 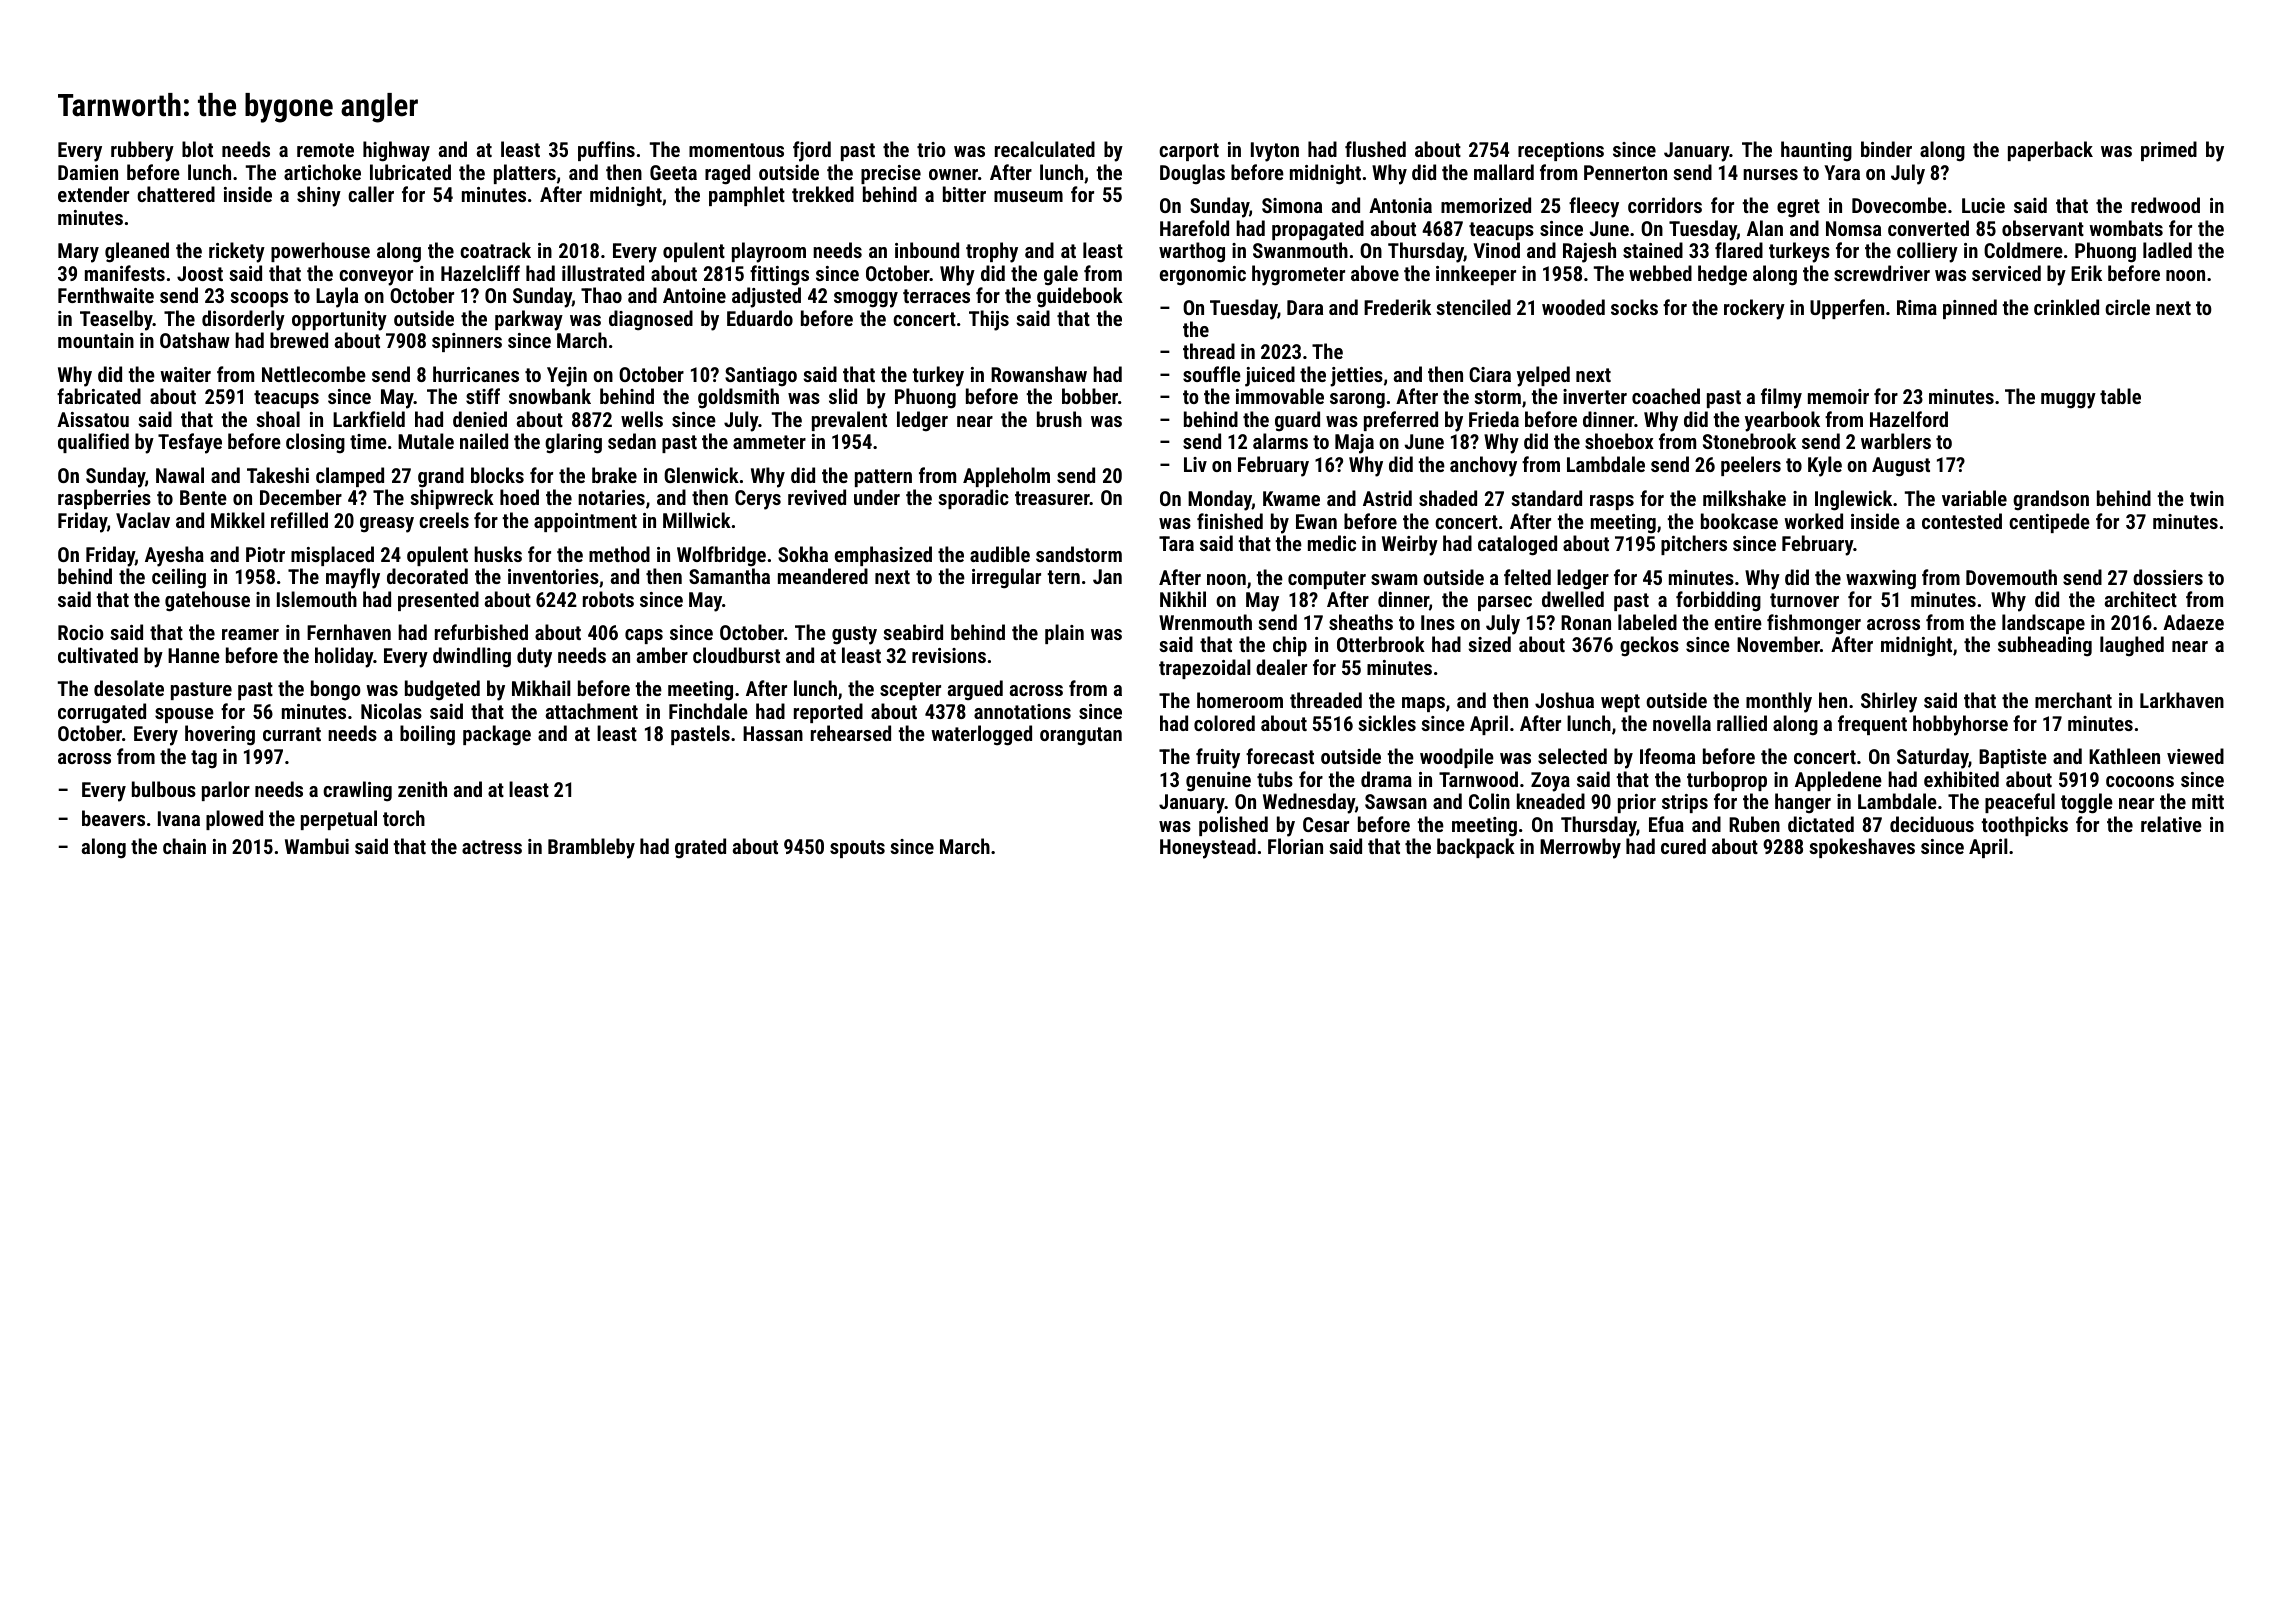 What do you see at coordinates (2050, 151) in the screenshot?
I see `paperback` at bounding box center [2050, 151].
